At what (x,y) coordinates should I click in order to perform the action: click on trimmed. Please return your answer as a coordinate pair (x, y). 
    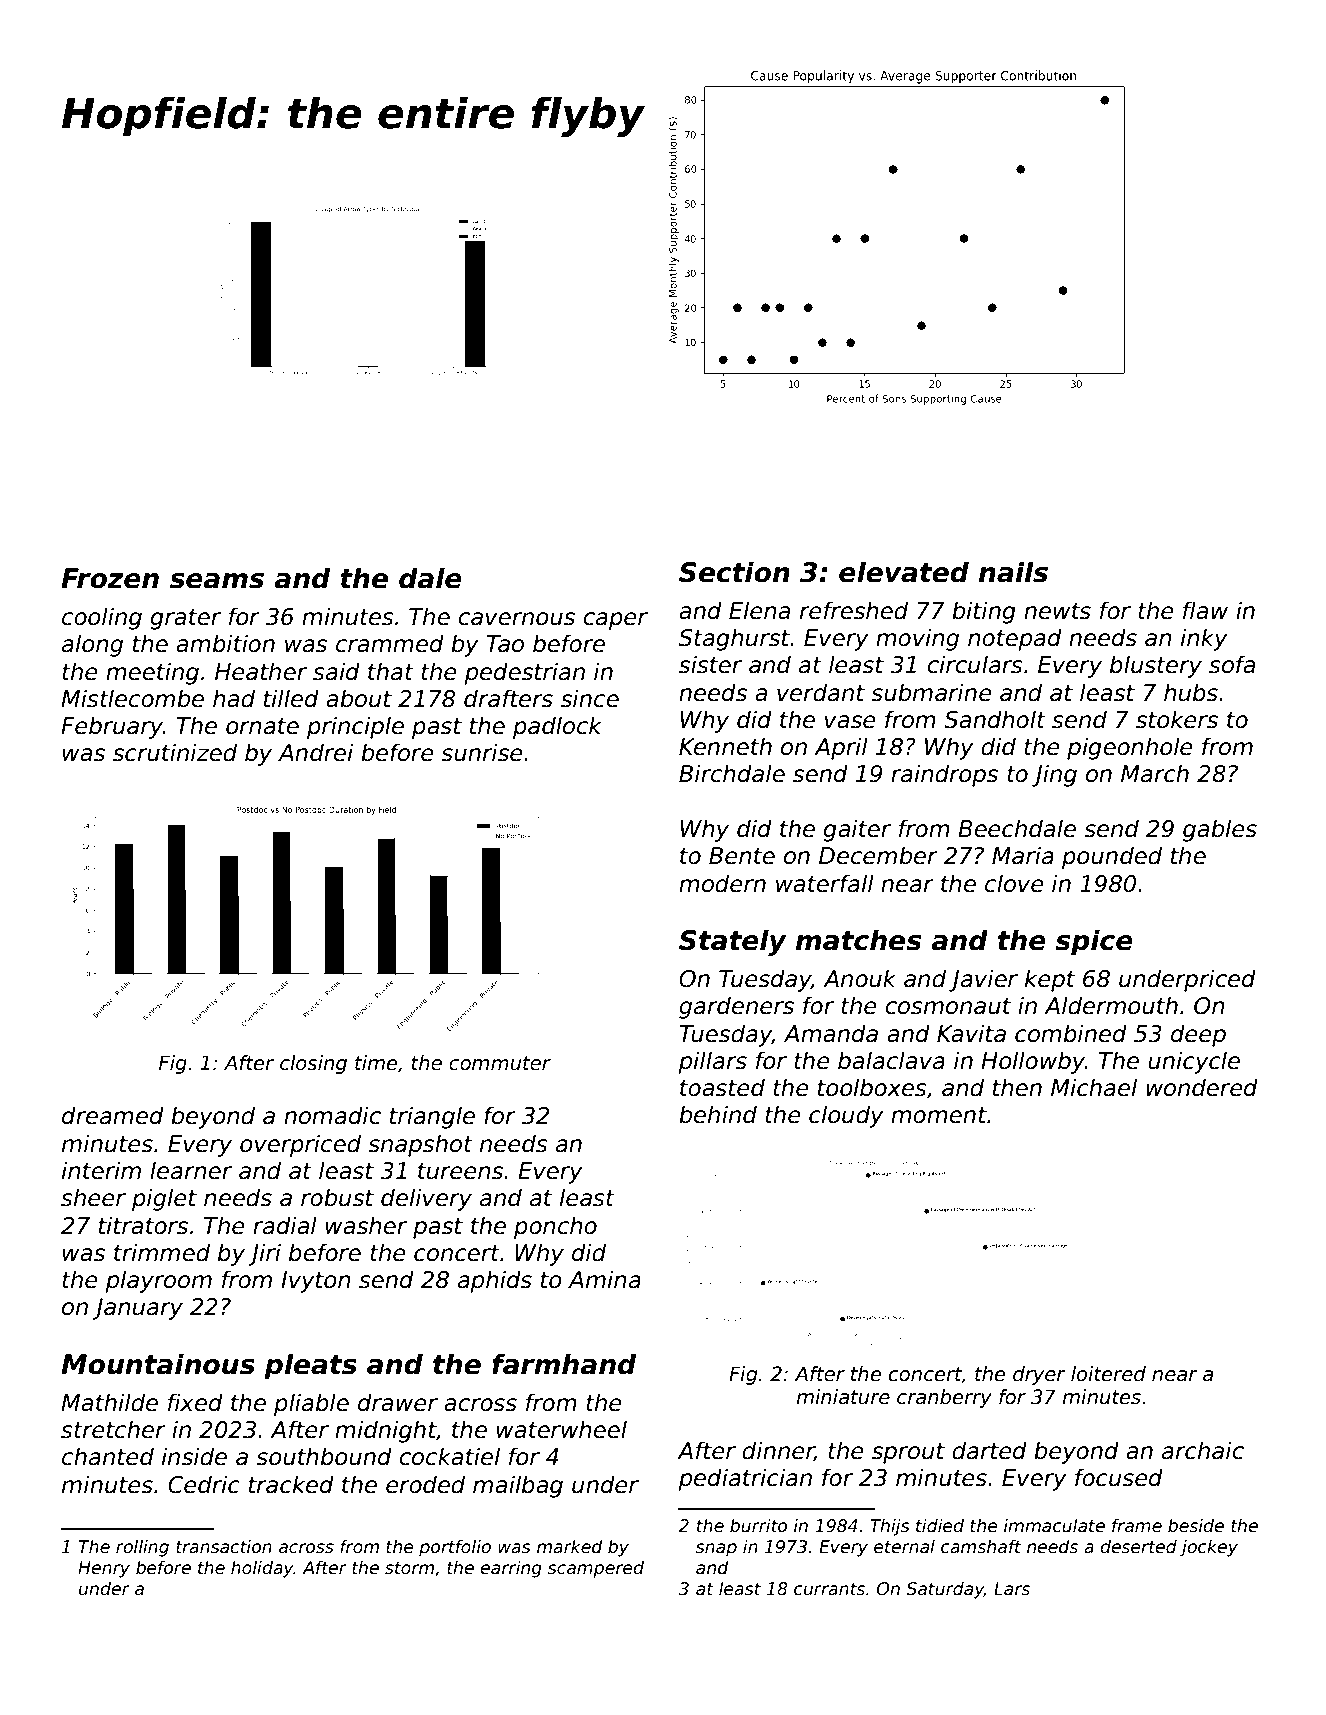
    Looking at the image, I should click on (162, 1252).
